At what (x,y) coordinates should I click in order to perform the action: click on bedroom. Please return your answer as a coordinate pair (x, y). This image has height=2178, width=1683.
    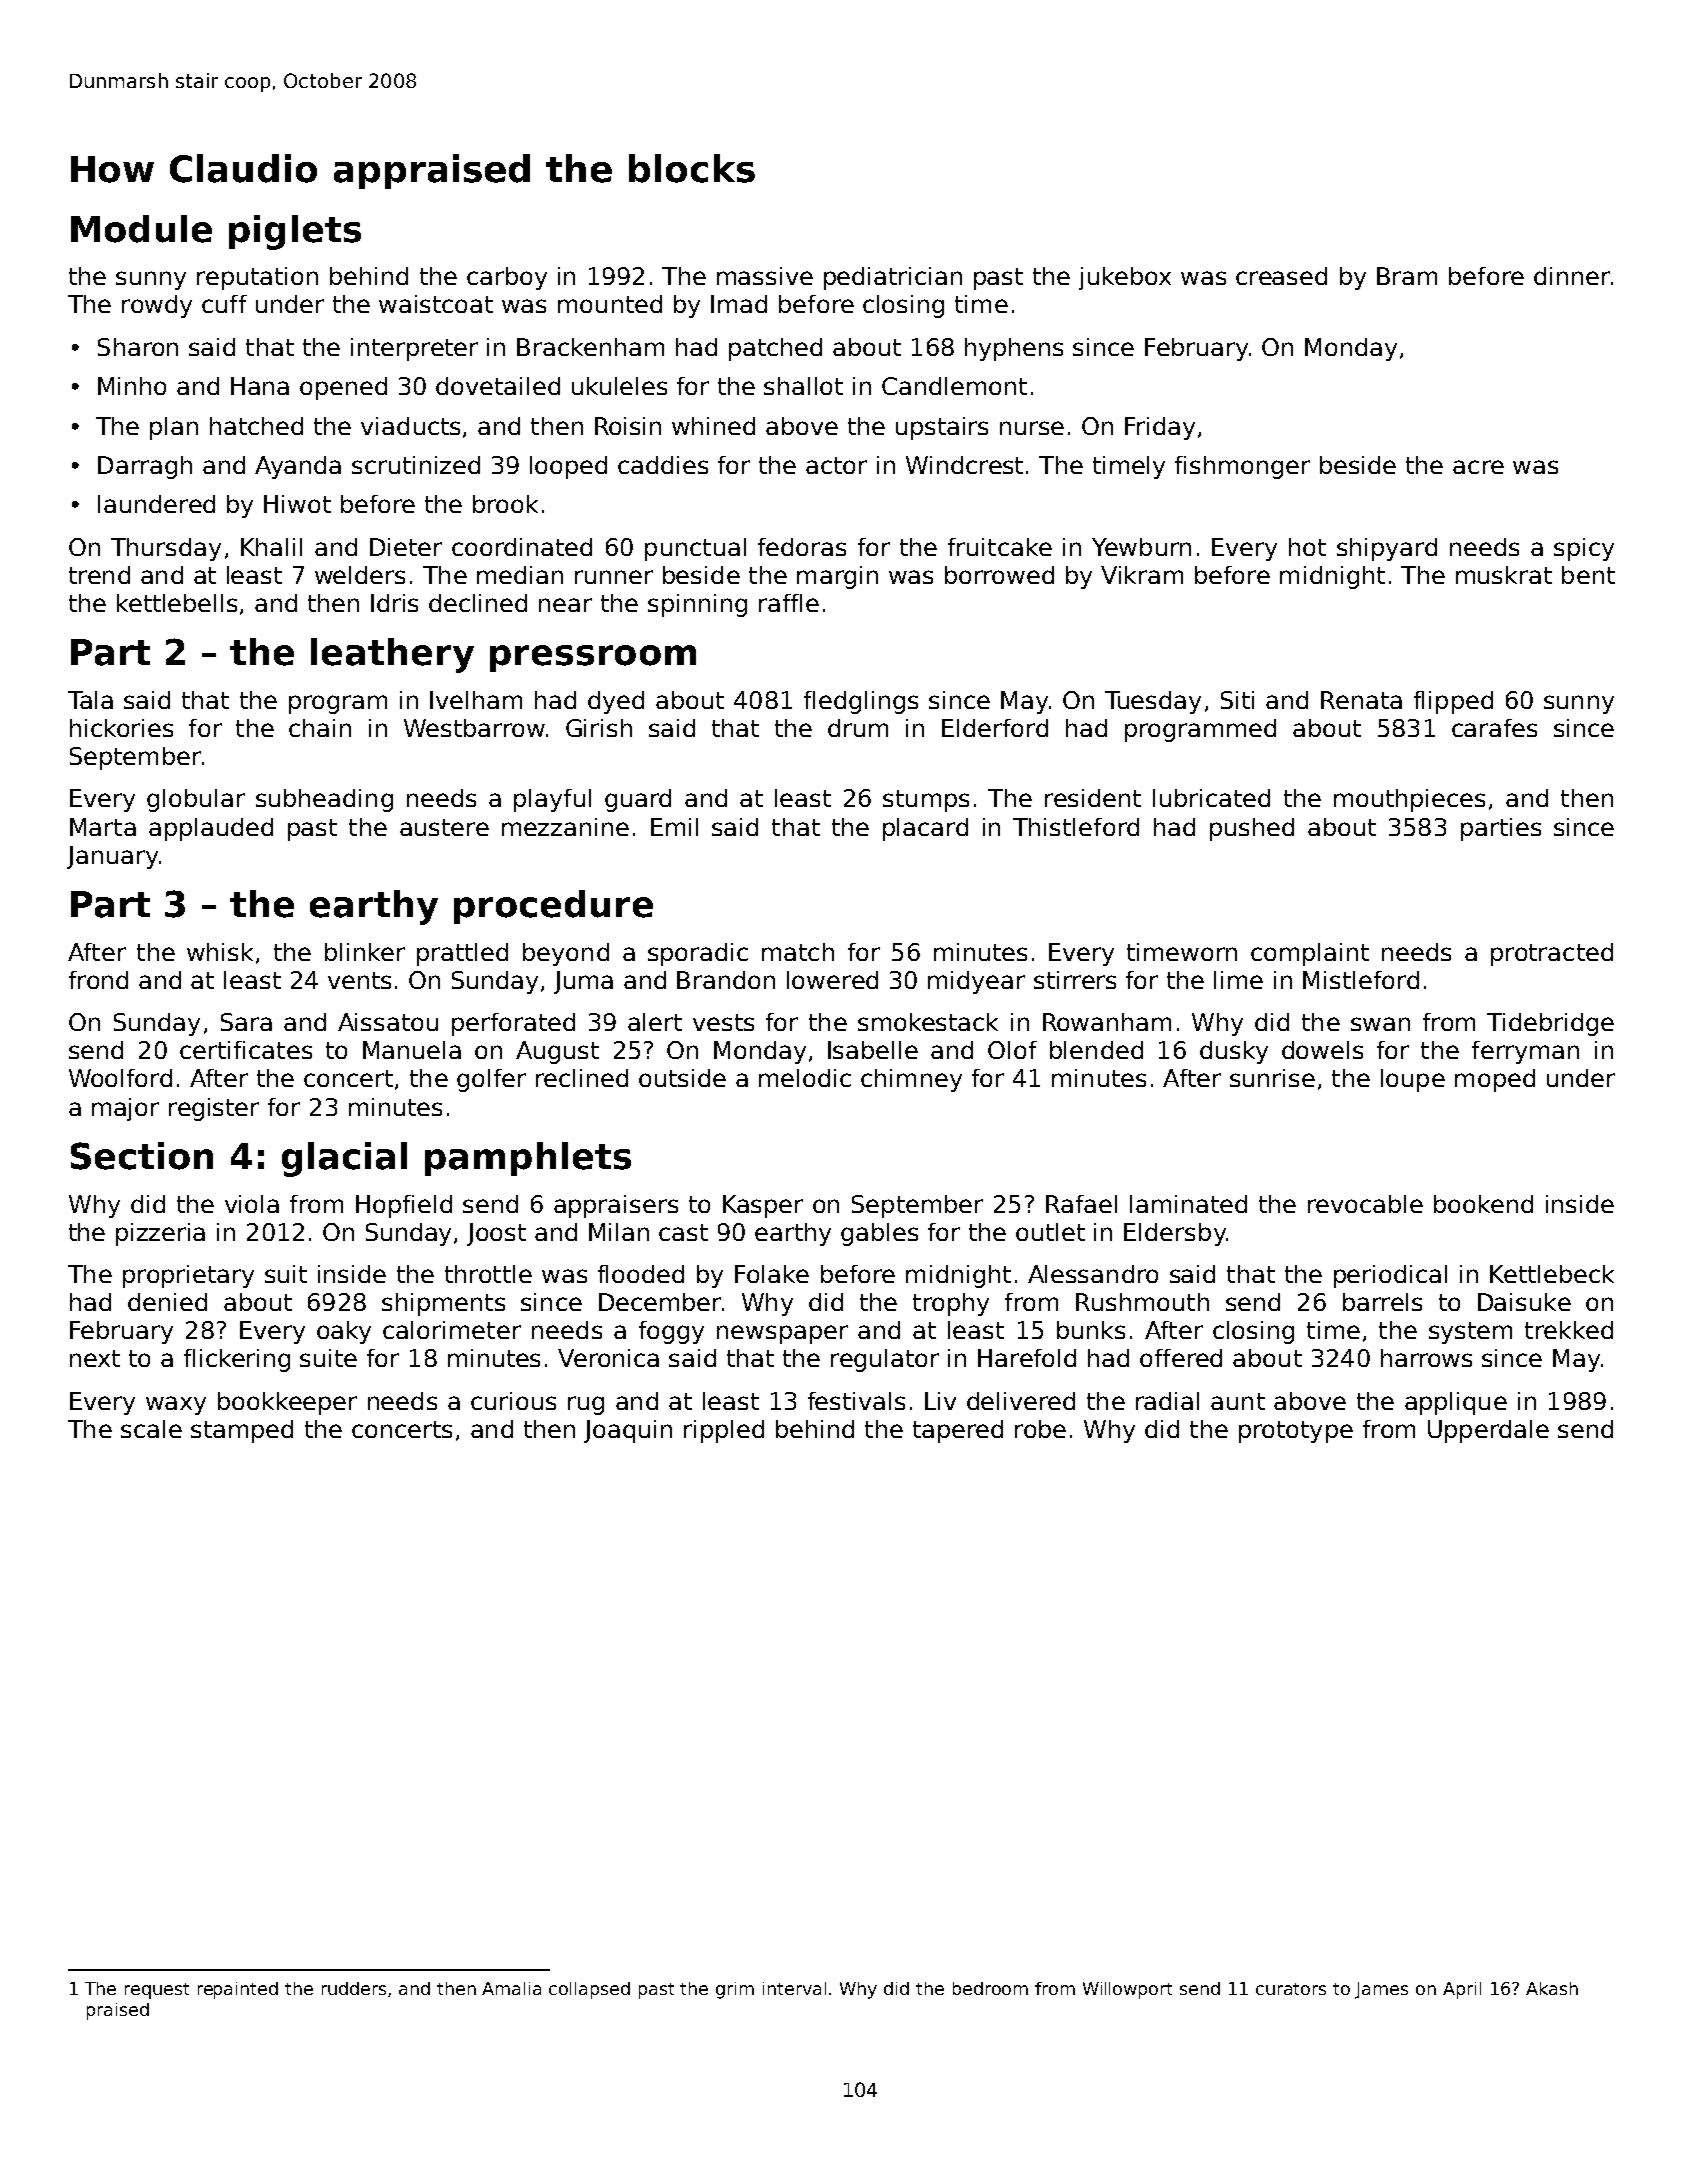
    Looking at the image, I should click on (990, 1988).
